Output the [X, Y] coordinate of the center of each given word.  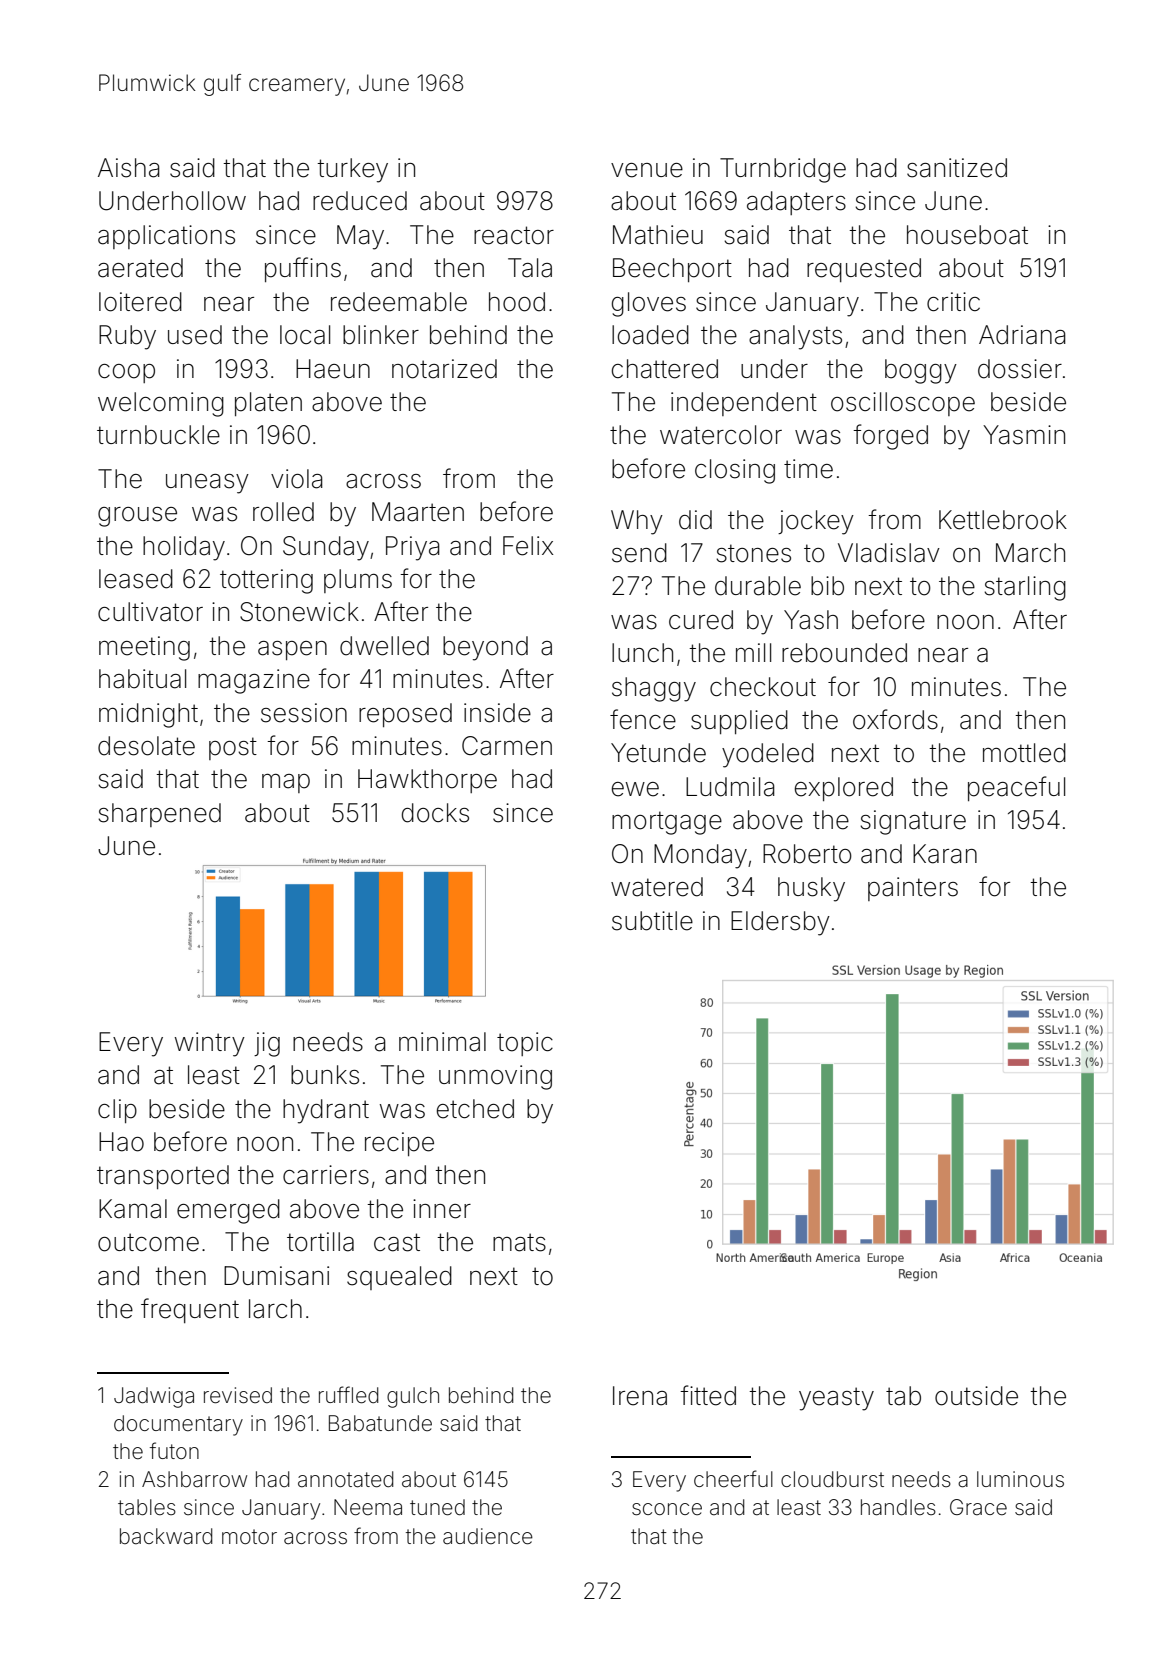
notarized [444, 369]
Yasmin [1024, 435]
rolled [283, 512]
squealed [399, 1278]
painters [913, 889]
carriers [326, 1175]
